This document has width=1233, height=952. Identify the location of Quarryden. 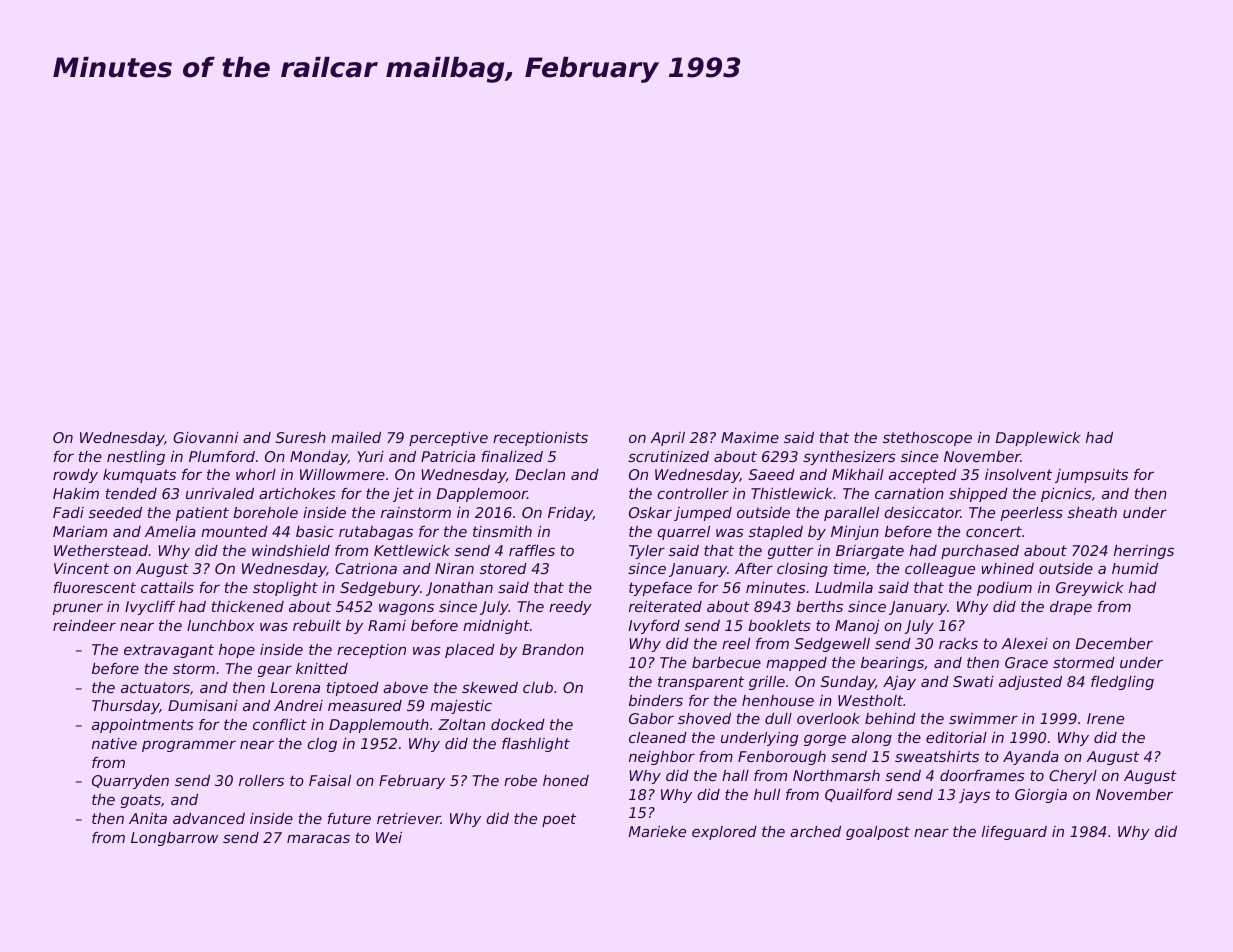
(130, 782).
